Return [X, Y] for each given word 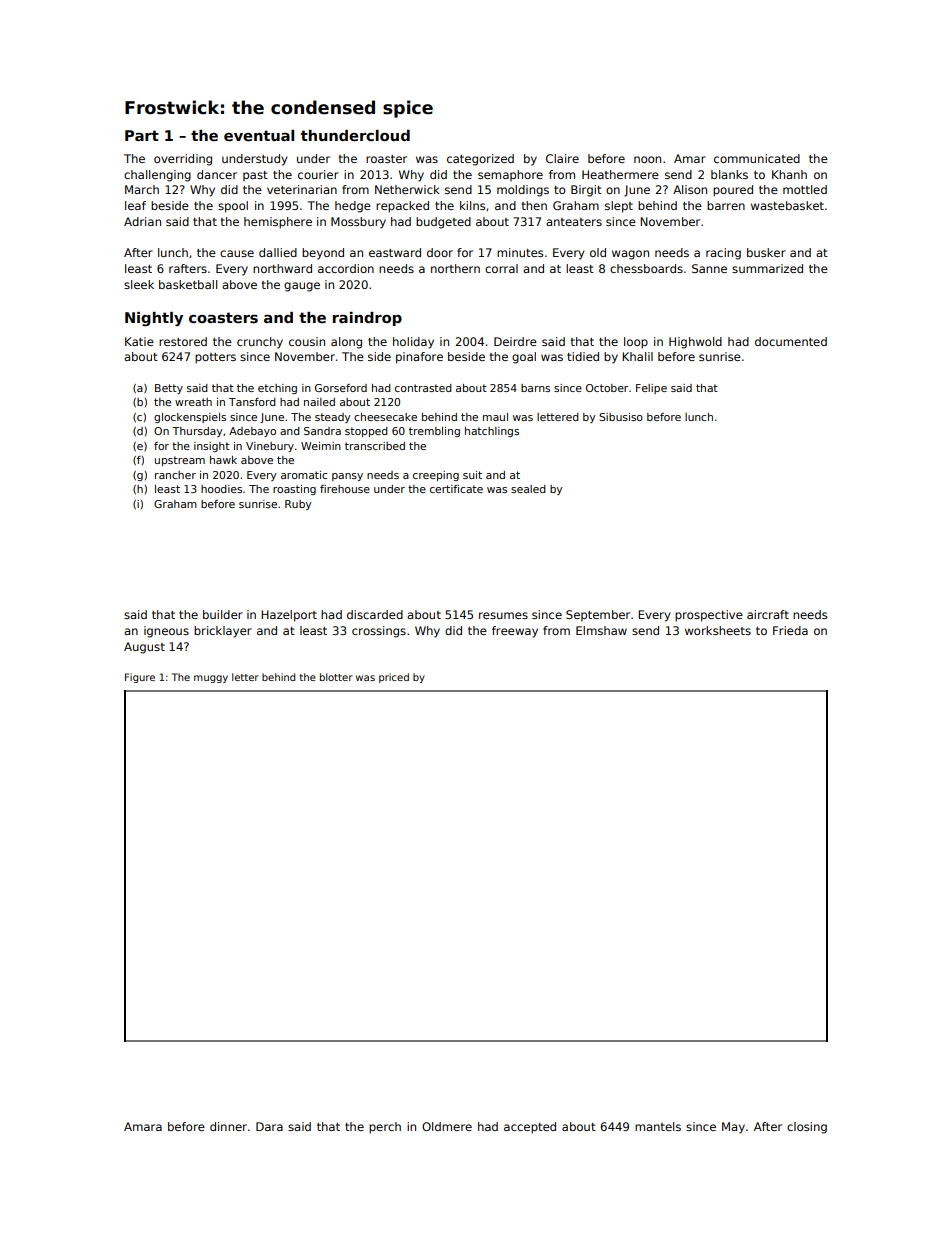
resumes [503, 615]
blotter [336, 677]
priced [394, 678]
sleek [139, 284]
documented [791, 341]
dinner [228, 1126]
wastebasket [787, 205]
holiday [413, 343]
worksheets [718, 630]
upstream [180, 461]
